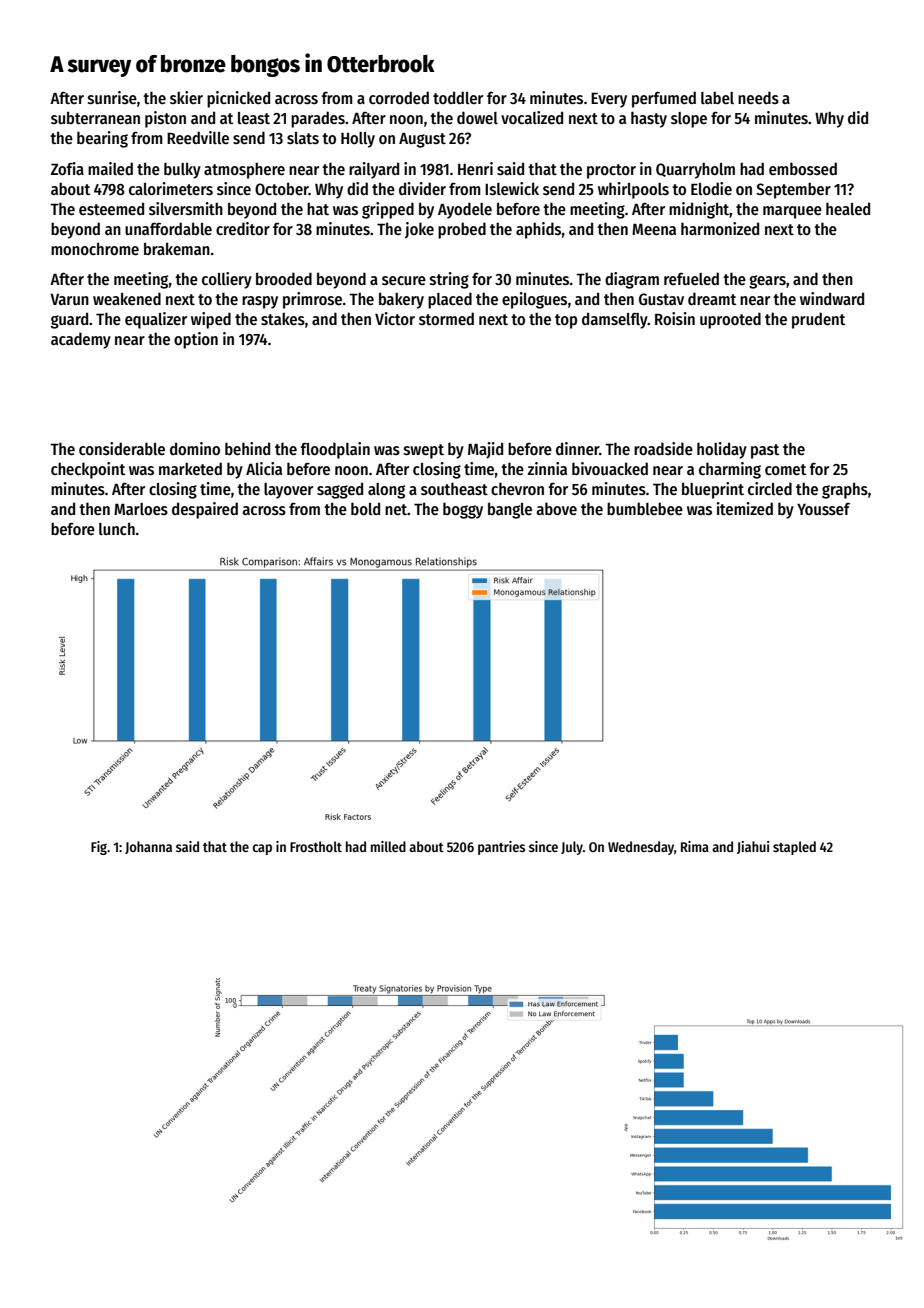  I want to click on toddler, so click(458, 97).
